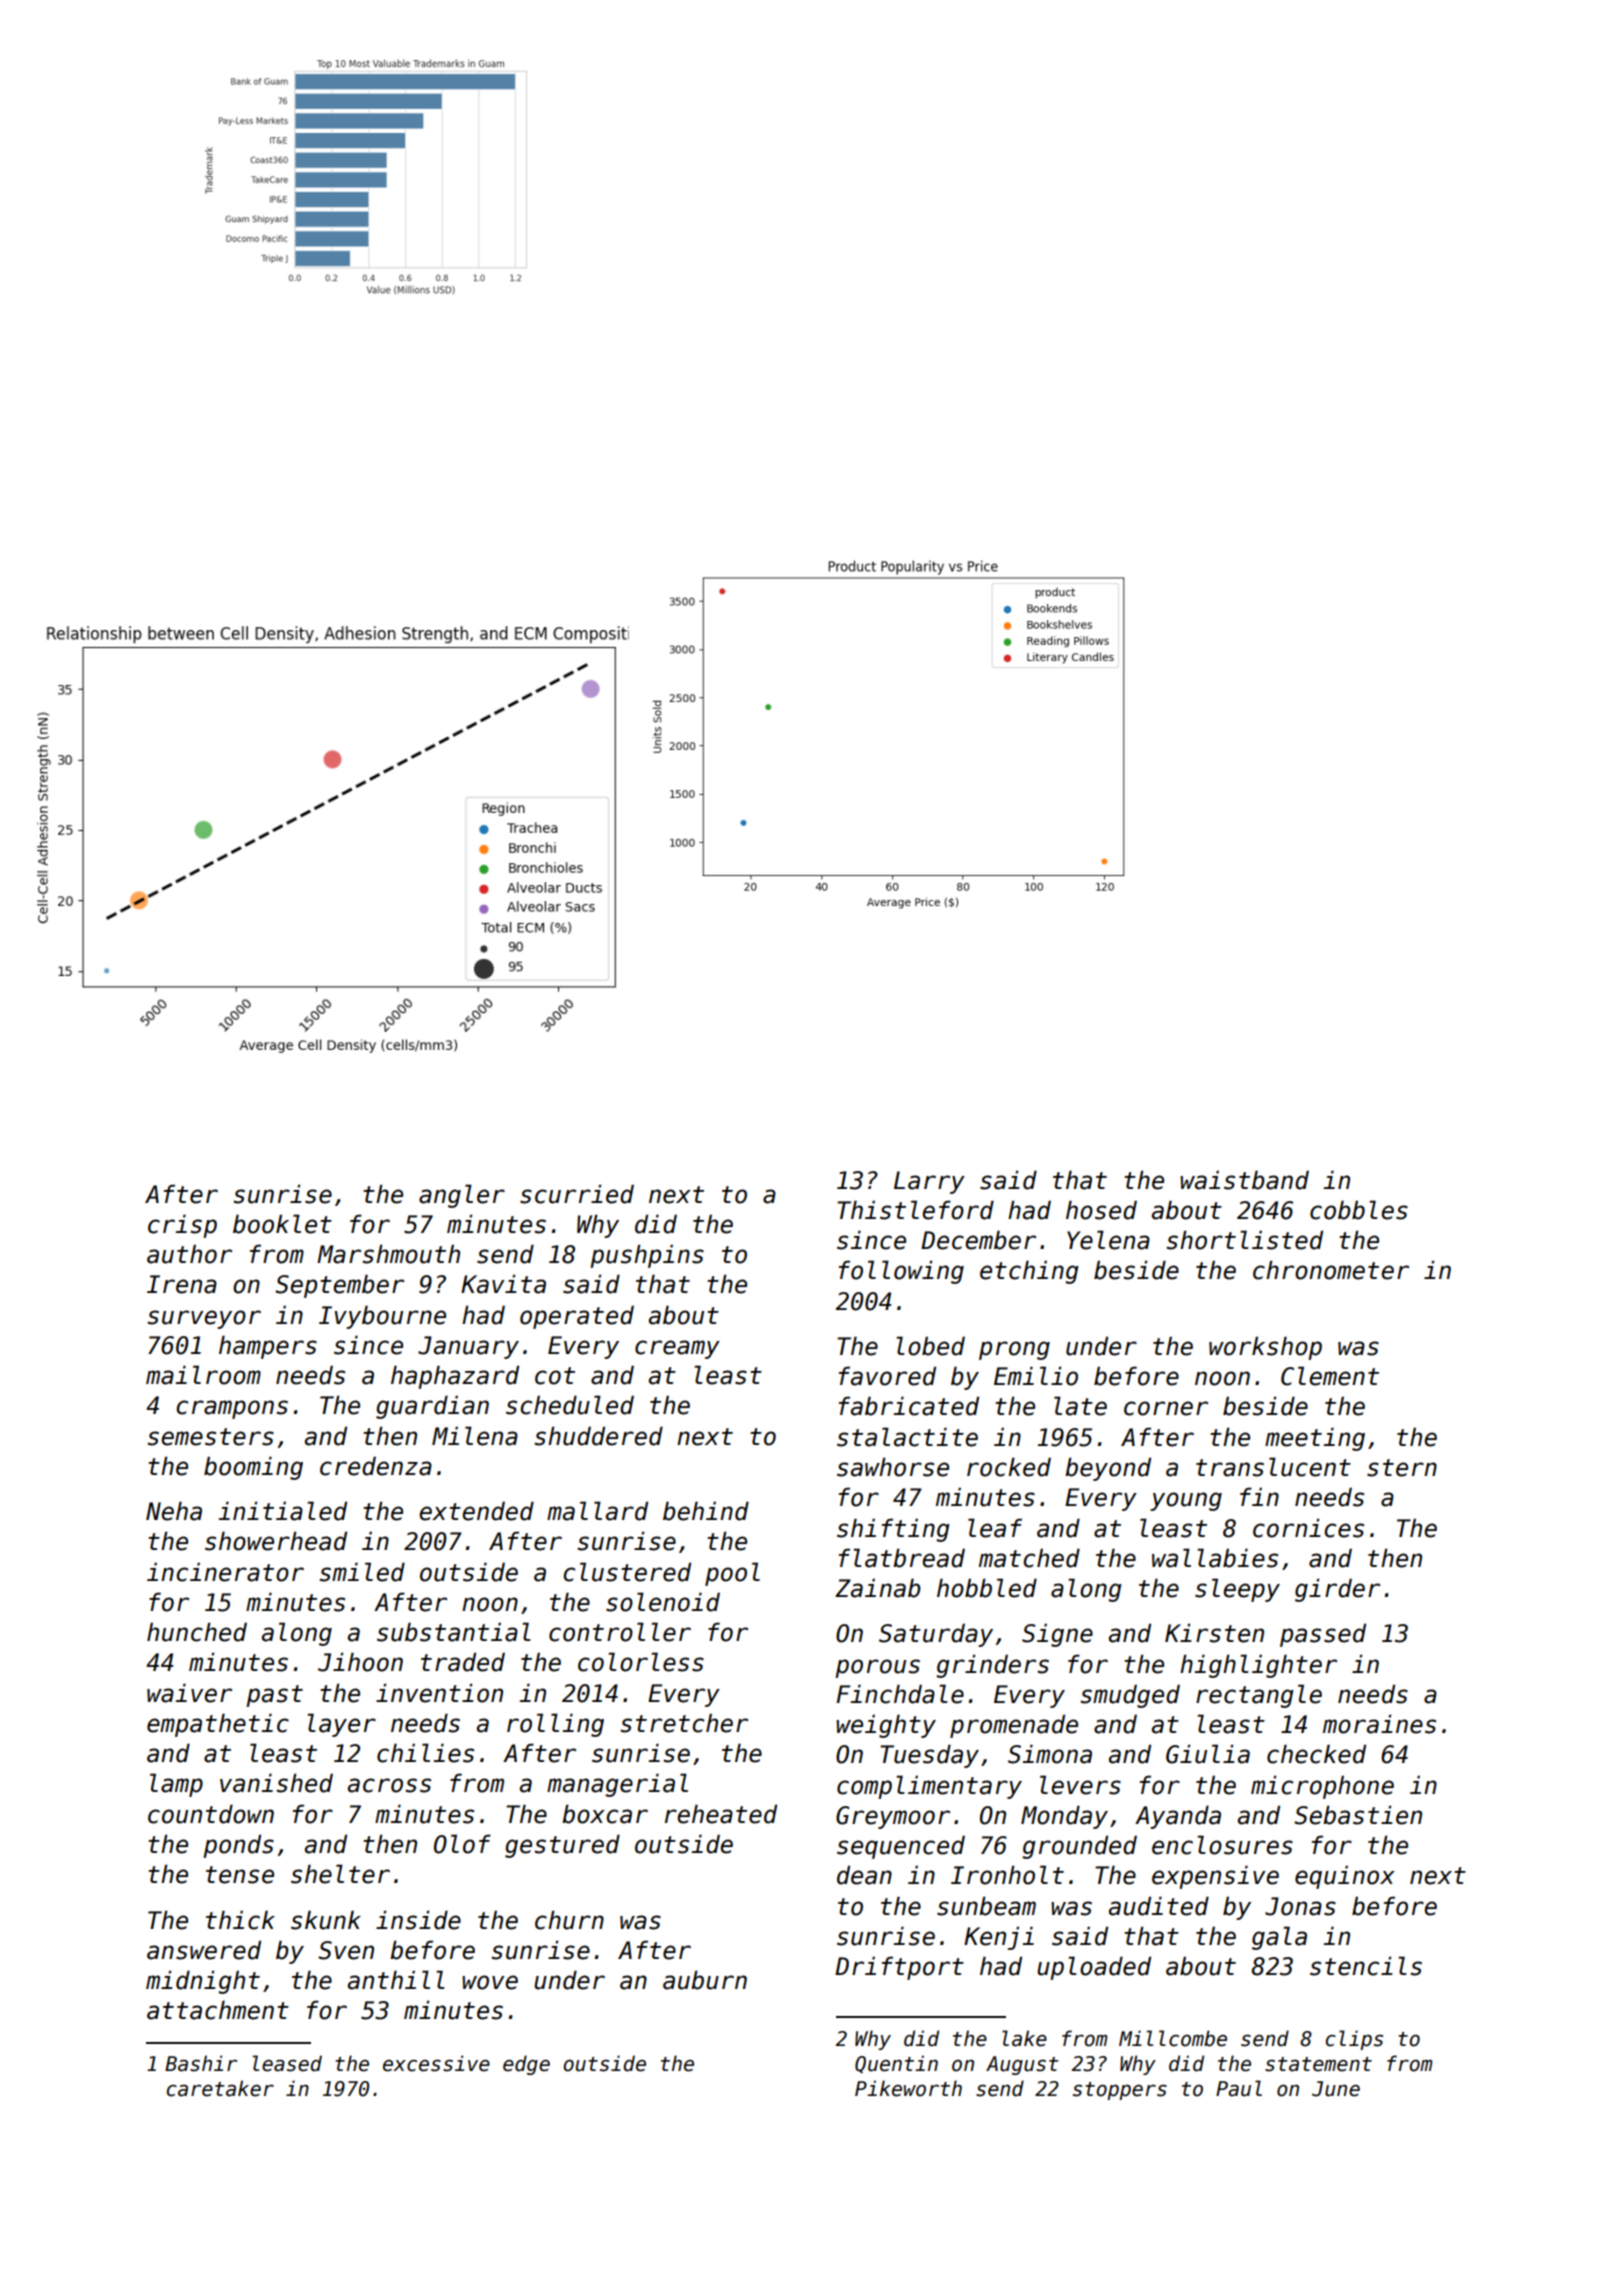 The height and width of the screenshot is (2292, 1620). What do you see at coordinates (1178, 1817) in the screenshot?
I see `Ayanda` at bounding box center [1178, 1817].
